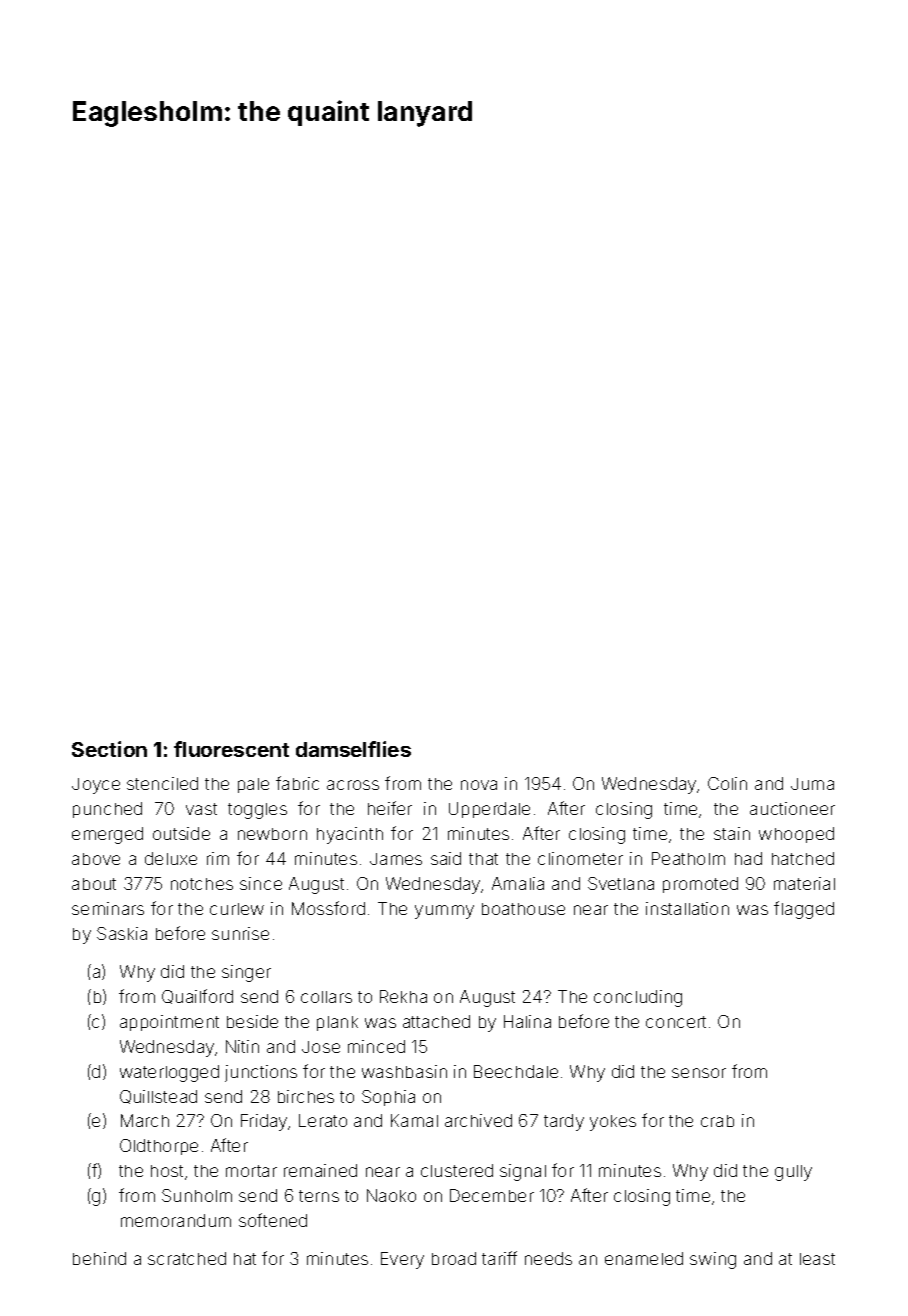 This image has width=908, height=1316. I want to click on nova, so click(479, 785).
